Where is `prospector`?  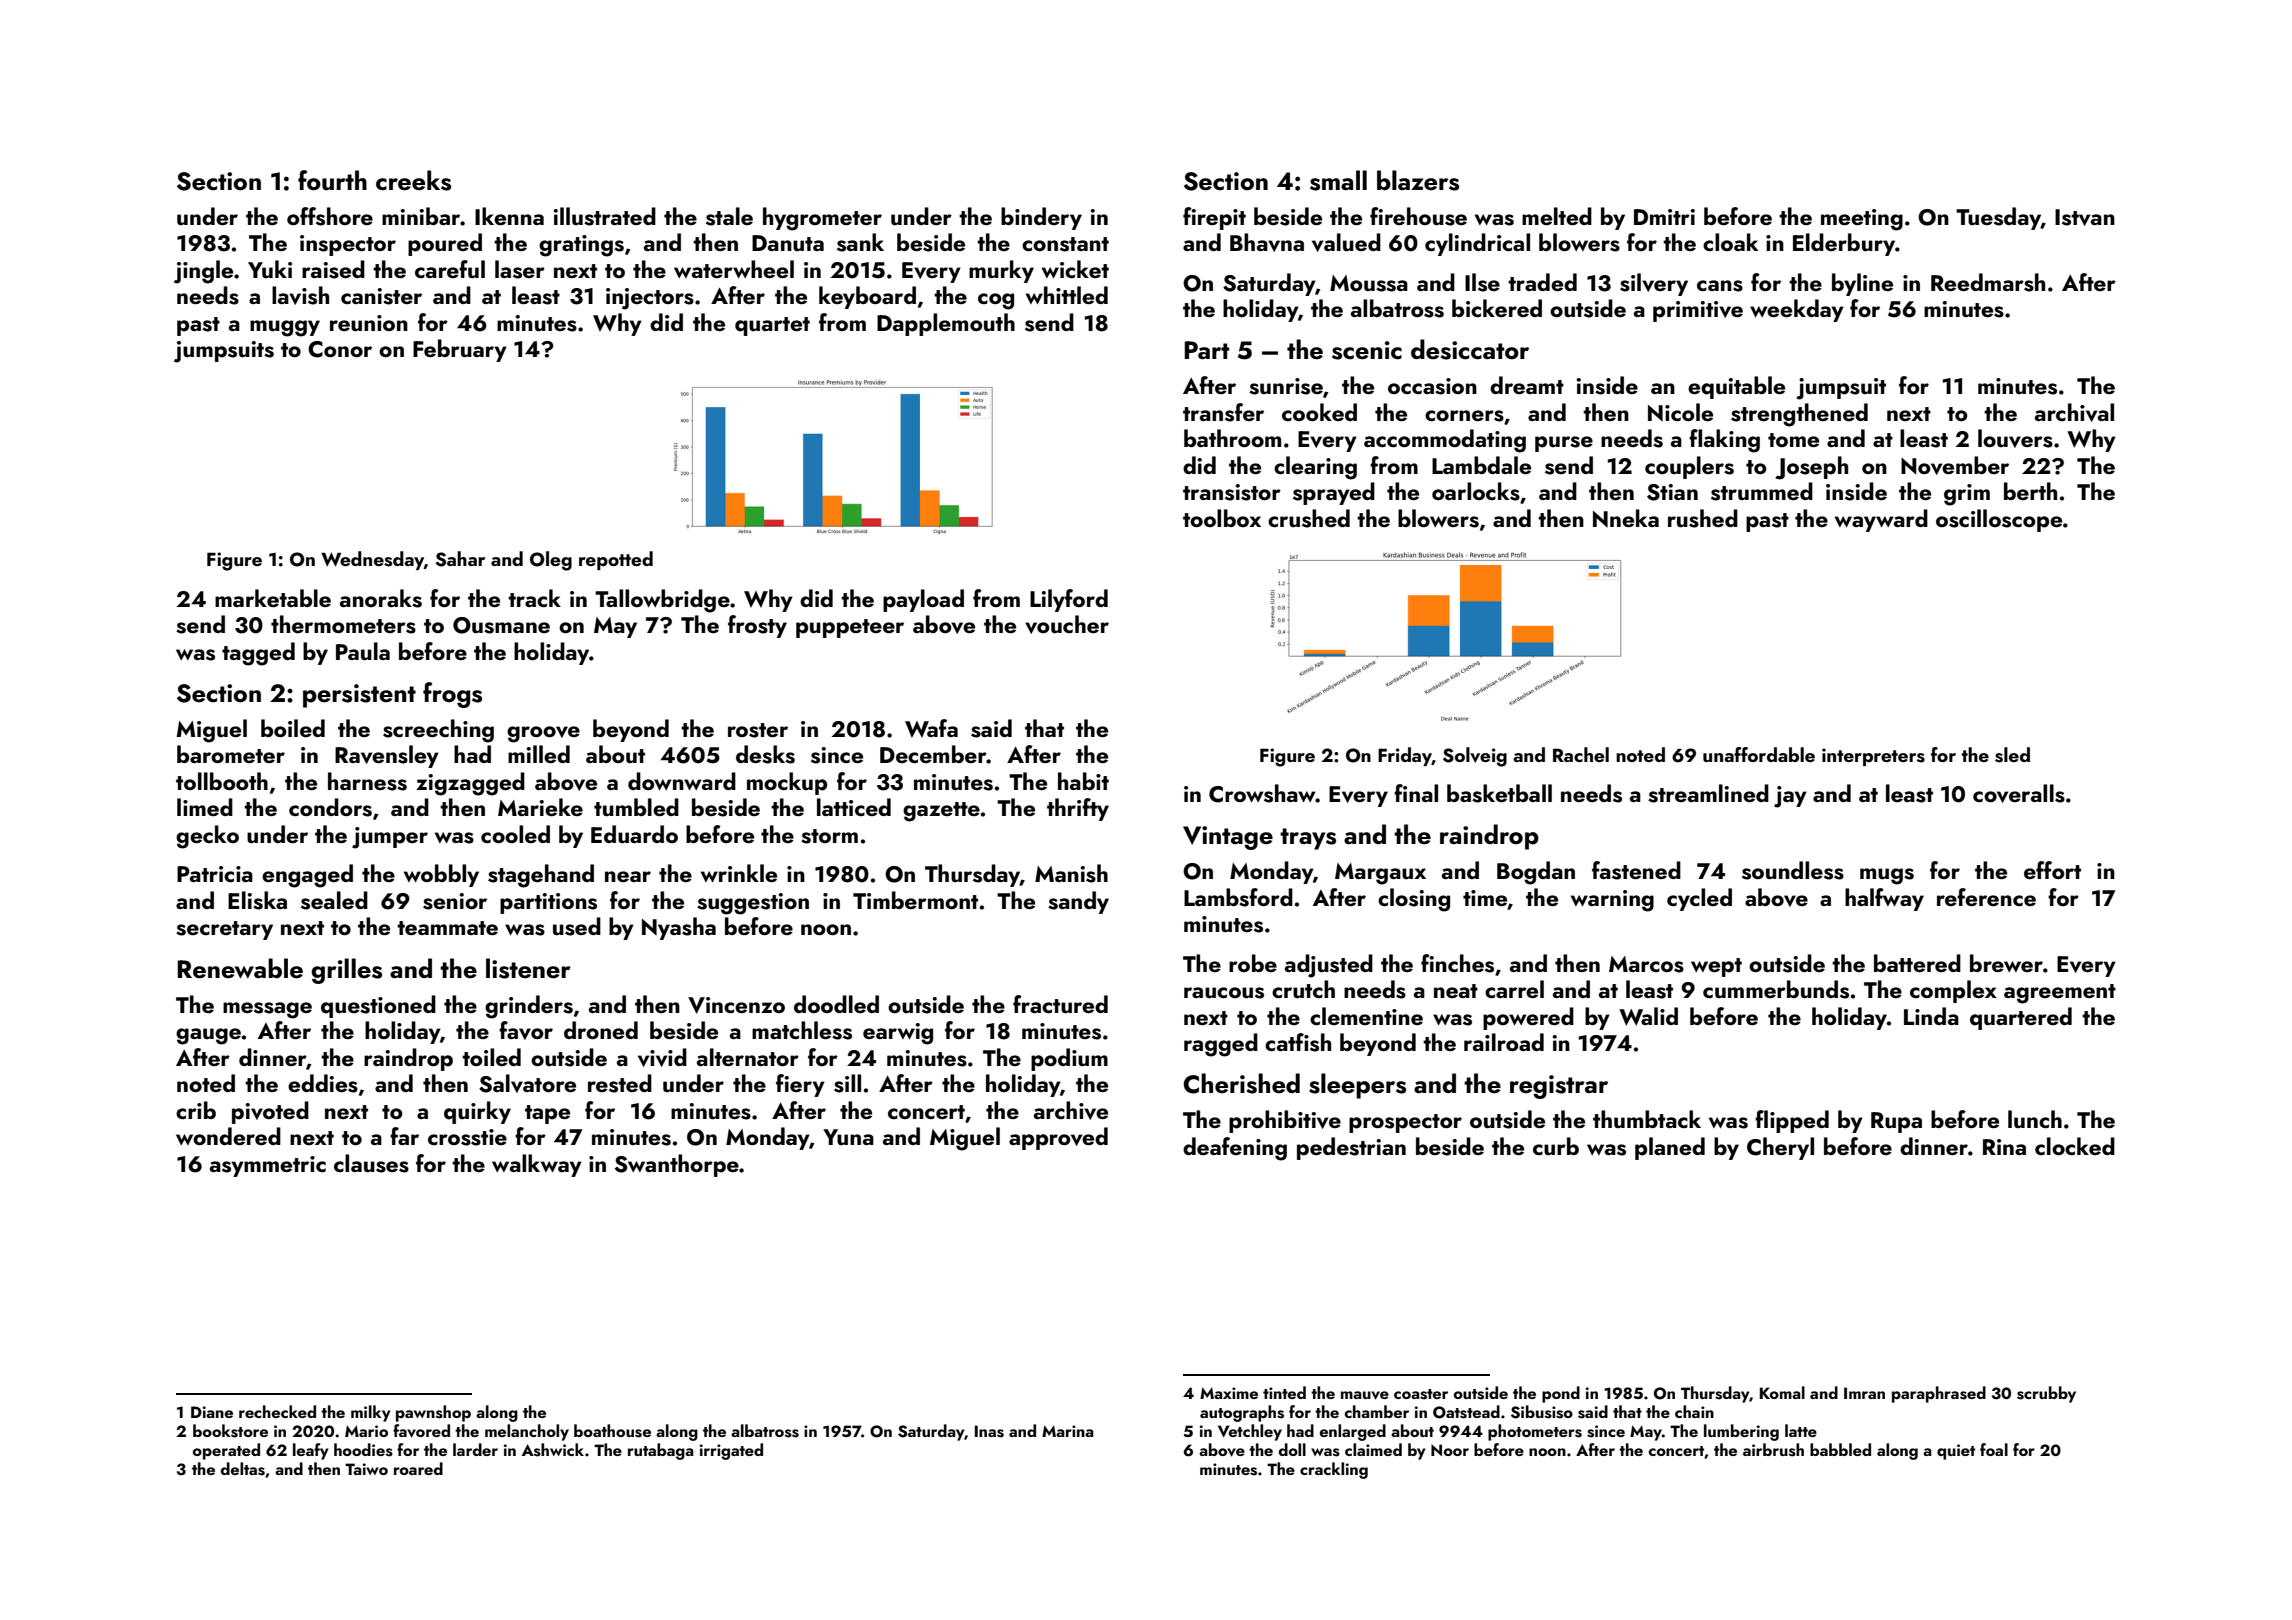 prospector is located at coordinates (1405, 1123).
